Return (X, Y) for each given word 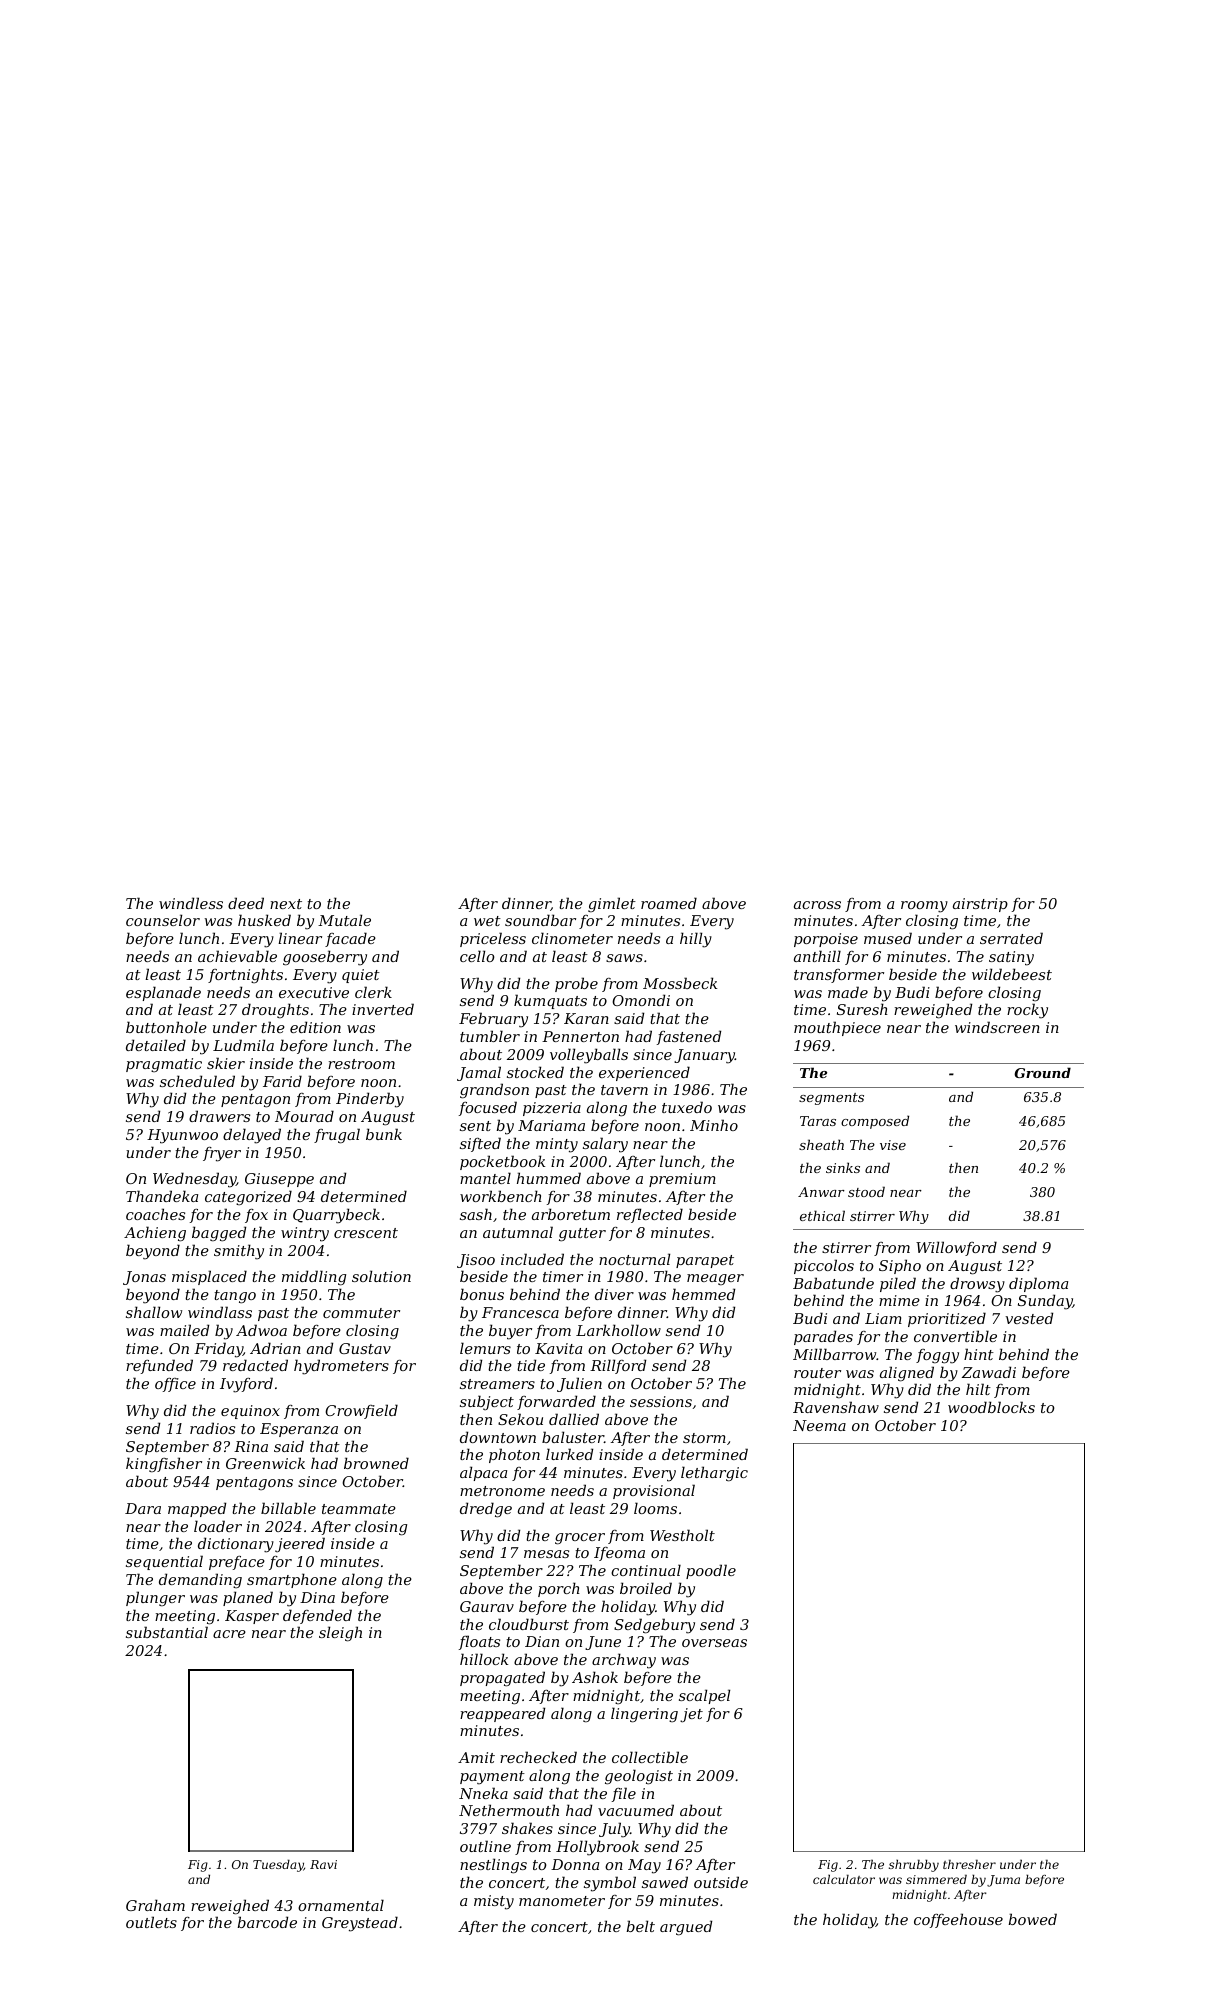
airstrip (980, 905)
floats (479, 1642)
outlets (151, 1922)
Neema (819, 1425)
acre (229, 1634)
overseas (714, 1643)
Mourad (304, 1116)
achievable (237, 956)
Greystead (360, 1924)
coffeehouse (958, 1920)
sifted (480, 1144)
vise (893, 1145)
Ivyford (246, 1385)
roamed (669, 903)
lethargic (714, 1474)
